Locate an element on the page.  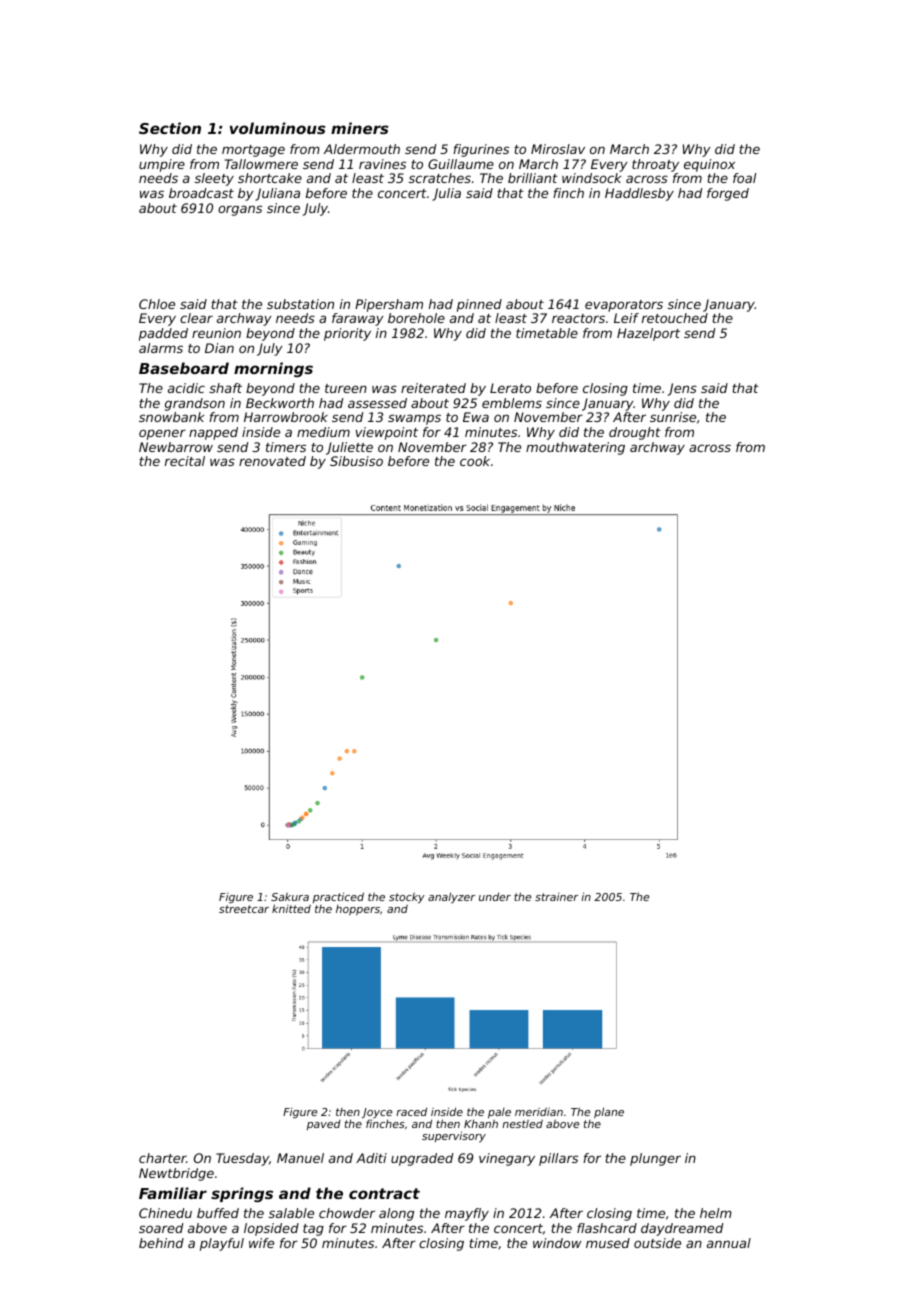
recital is located at coordinates (185, 461).
